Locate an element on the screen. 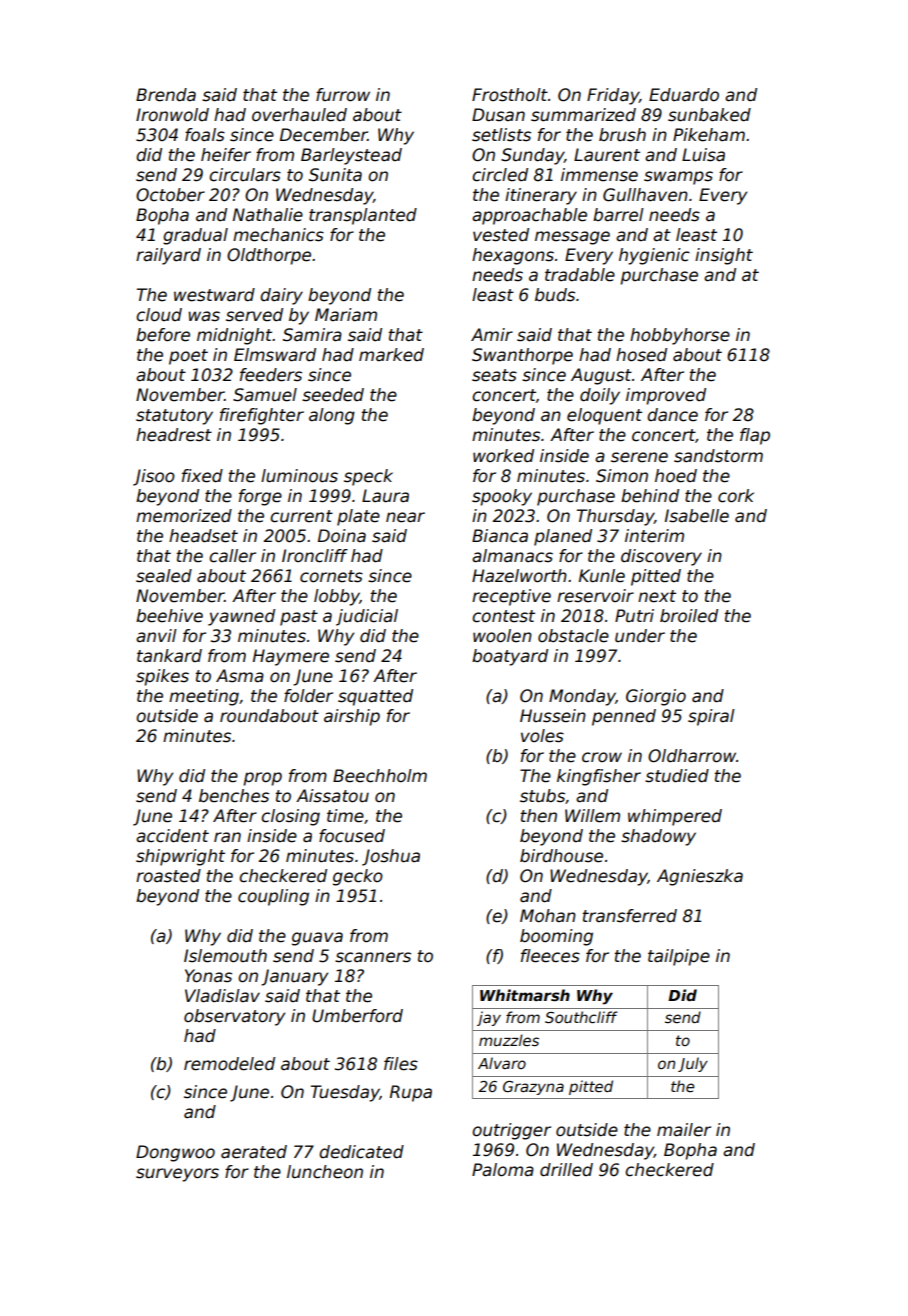 Image resolution: width=908 pixels, height=1316 pixels. Barleystead is located at coordinates (351, 156).
